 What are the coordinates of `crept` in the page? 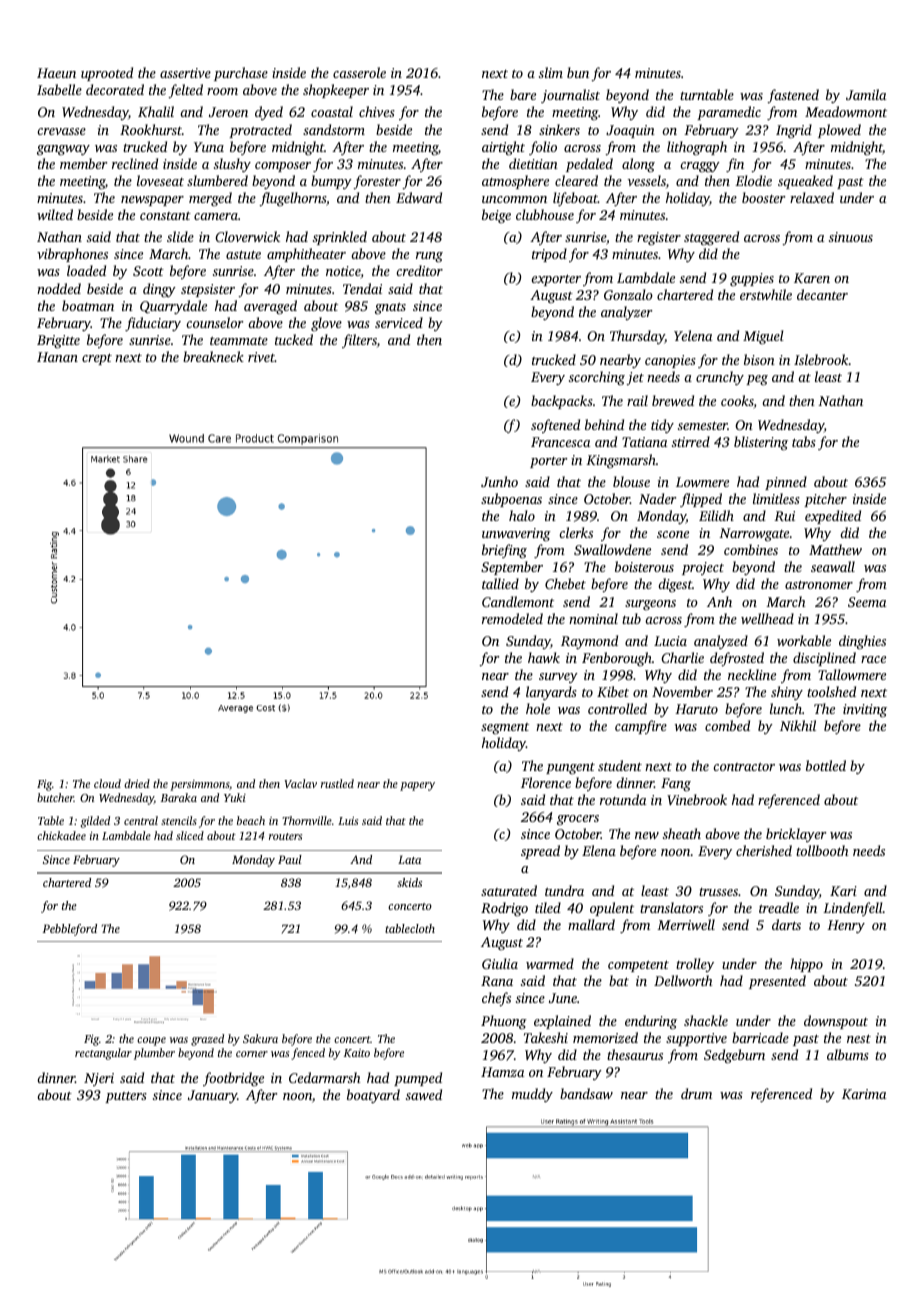 It's located at (97, 359).
